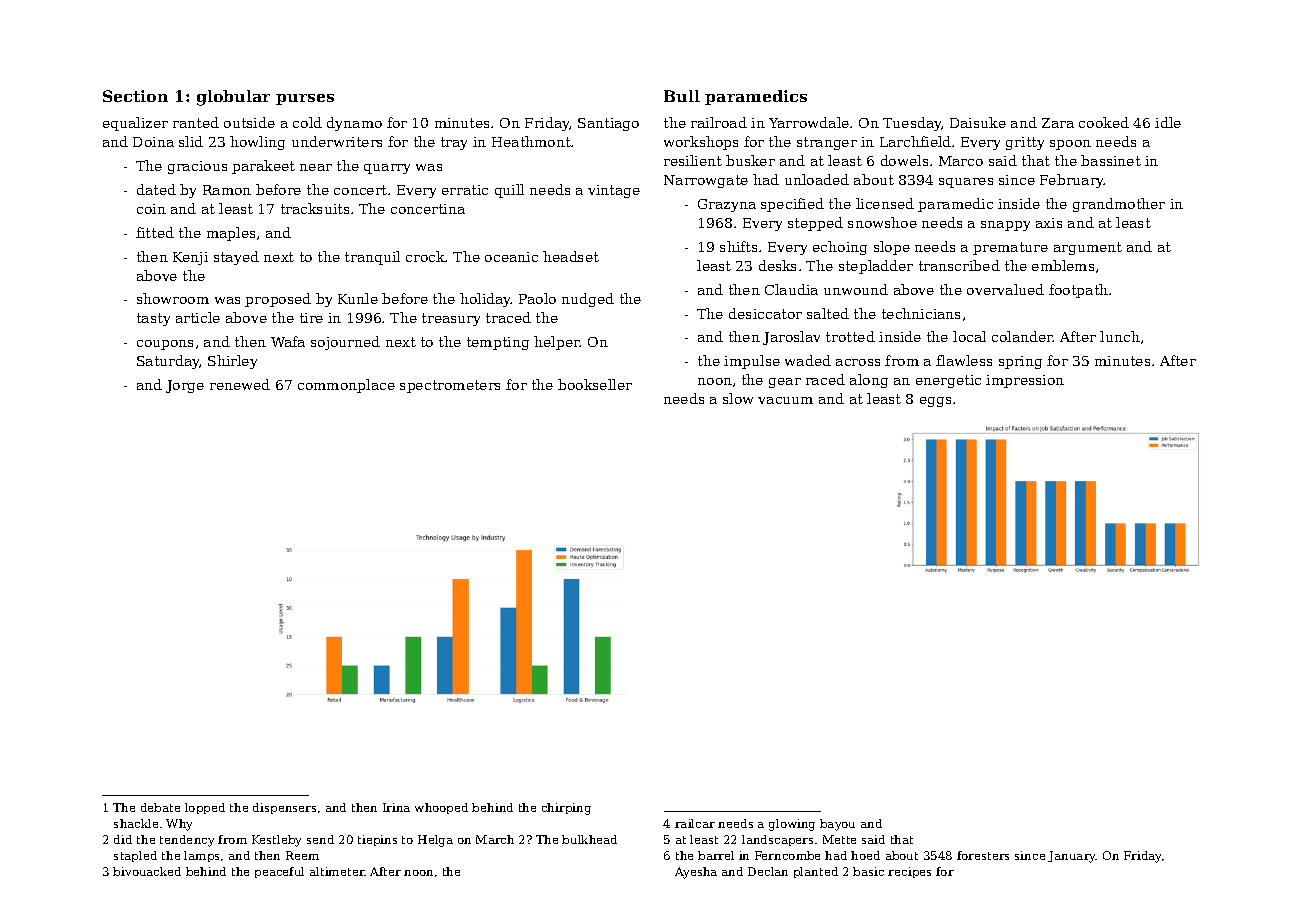 This screenshot has height=924, width=1308. What do you see at coordinates (695, 823) in the screenshot?
I see `railcar` at bounding box center [695, 823].
